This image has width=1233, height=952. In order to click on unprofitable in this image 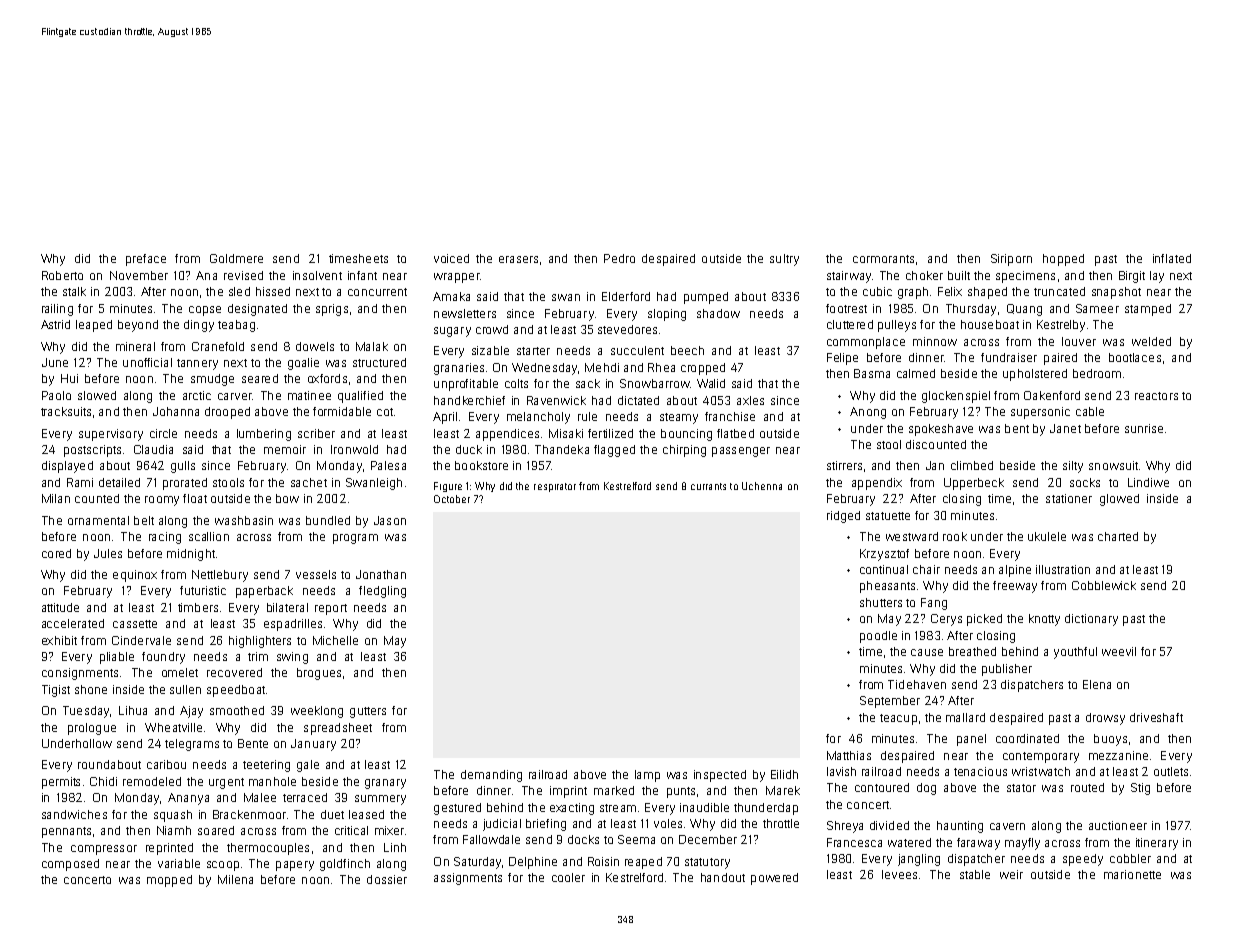, I will do `click(466, 385)`.
